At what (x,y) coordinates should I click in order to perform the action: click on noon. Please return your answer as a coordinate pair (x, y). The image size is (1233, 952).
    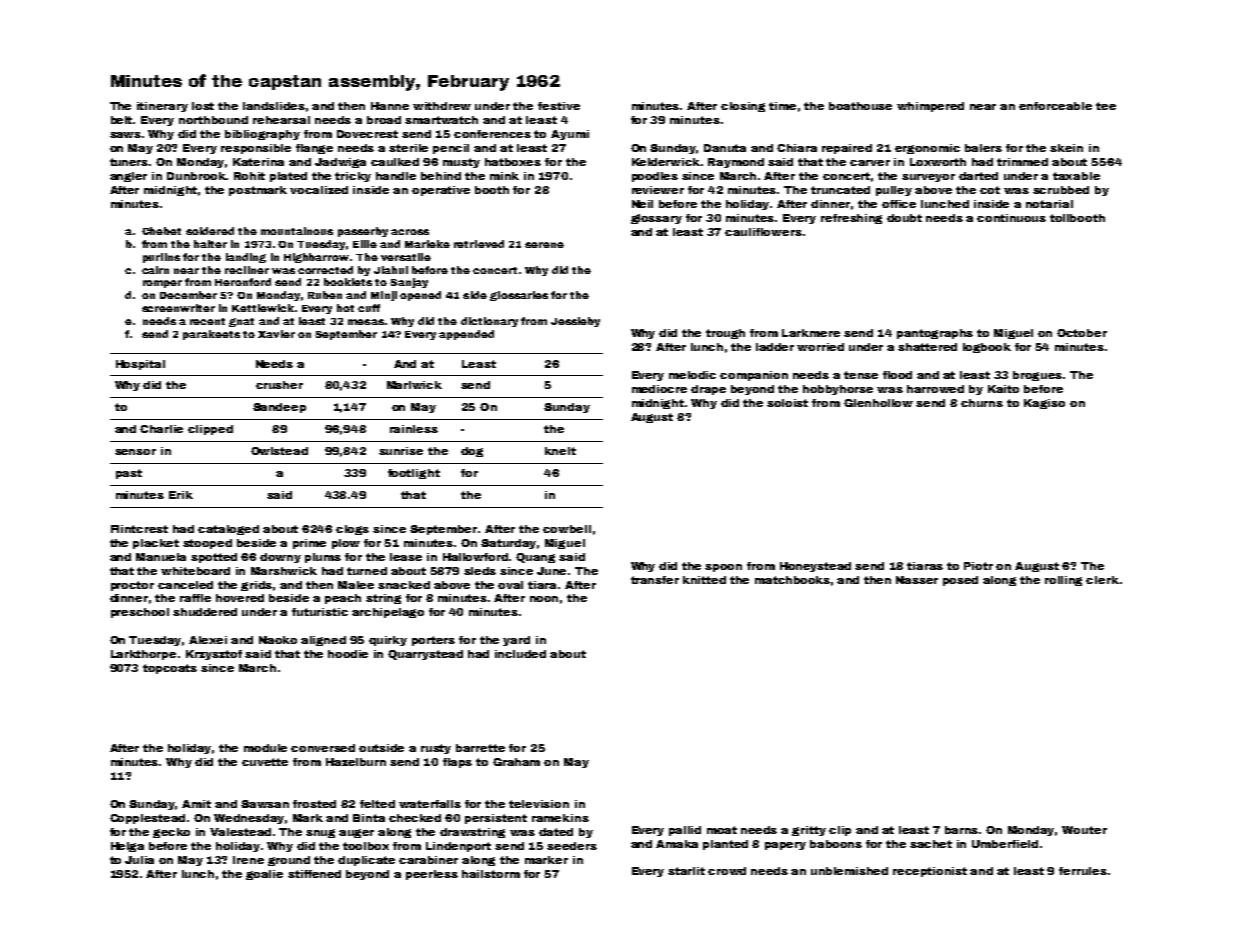
    Looking at the image, I should click on (544, 599).
